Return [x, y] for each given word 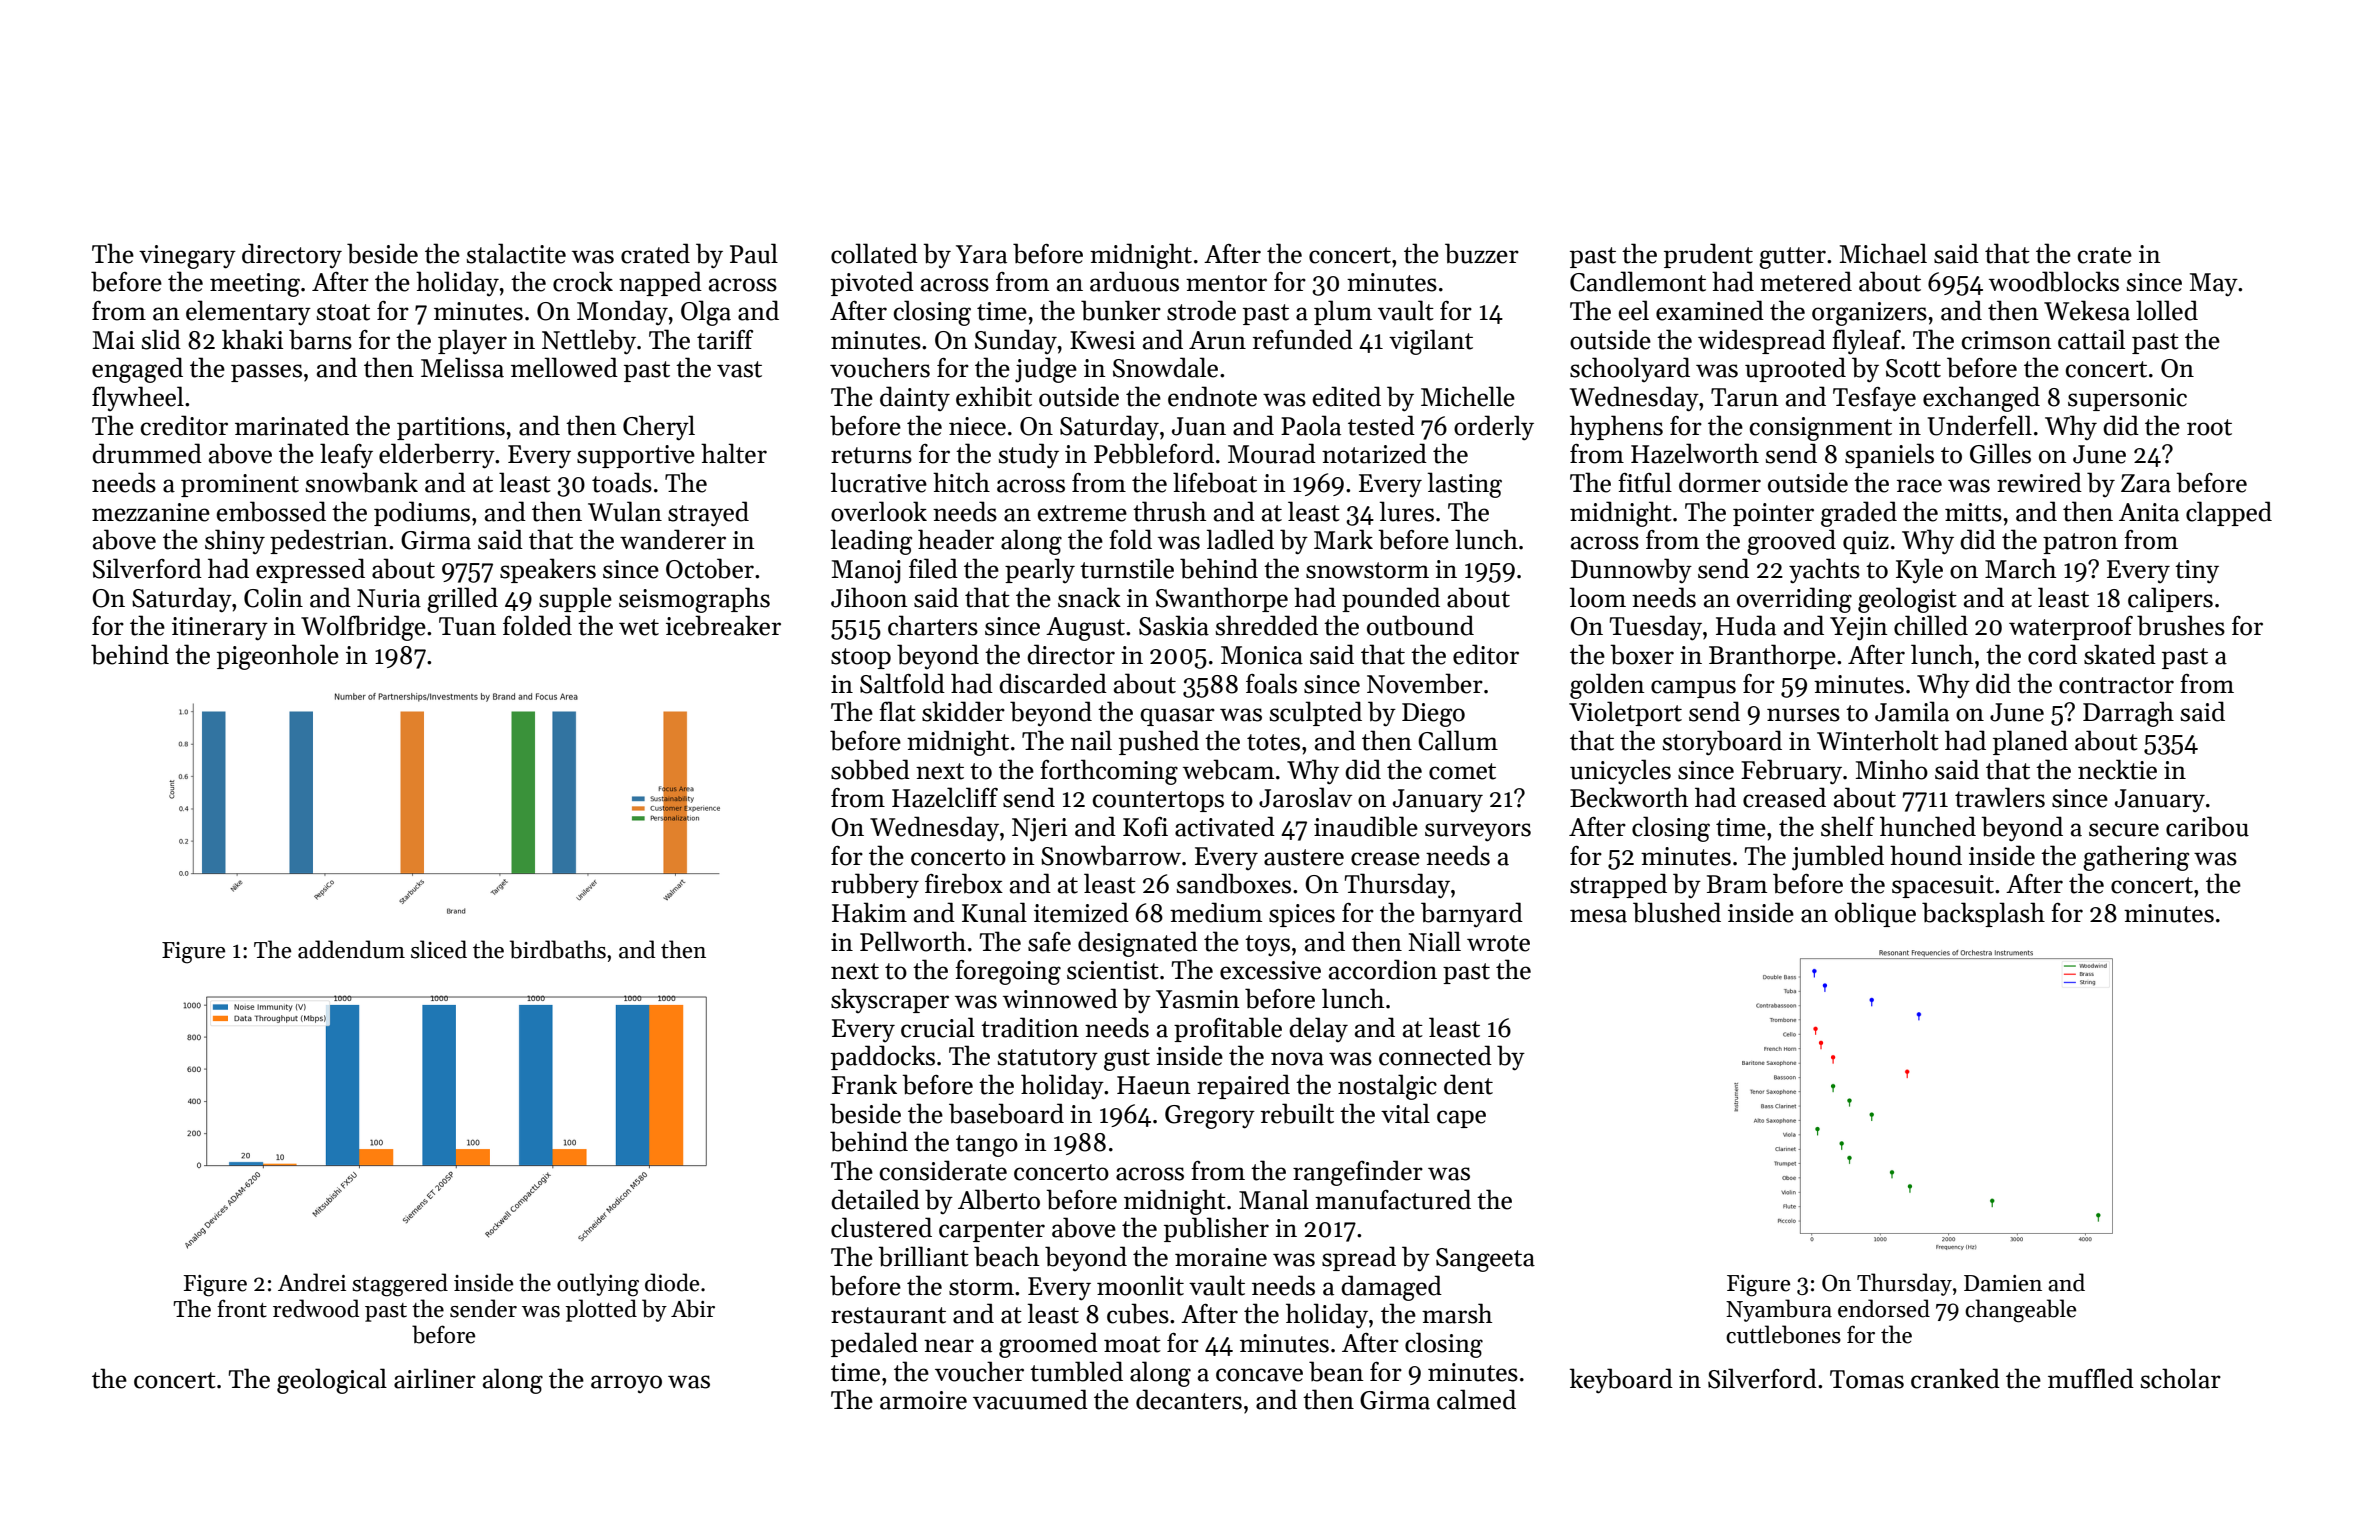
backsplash [1983, 914]
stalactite [516, 253]
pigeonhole [278, 657]
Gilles [2000, 453]
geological [332, 1381]
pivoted [872, 283]
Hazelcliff [945, 797]
